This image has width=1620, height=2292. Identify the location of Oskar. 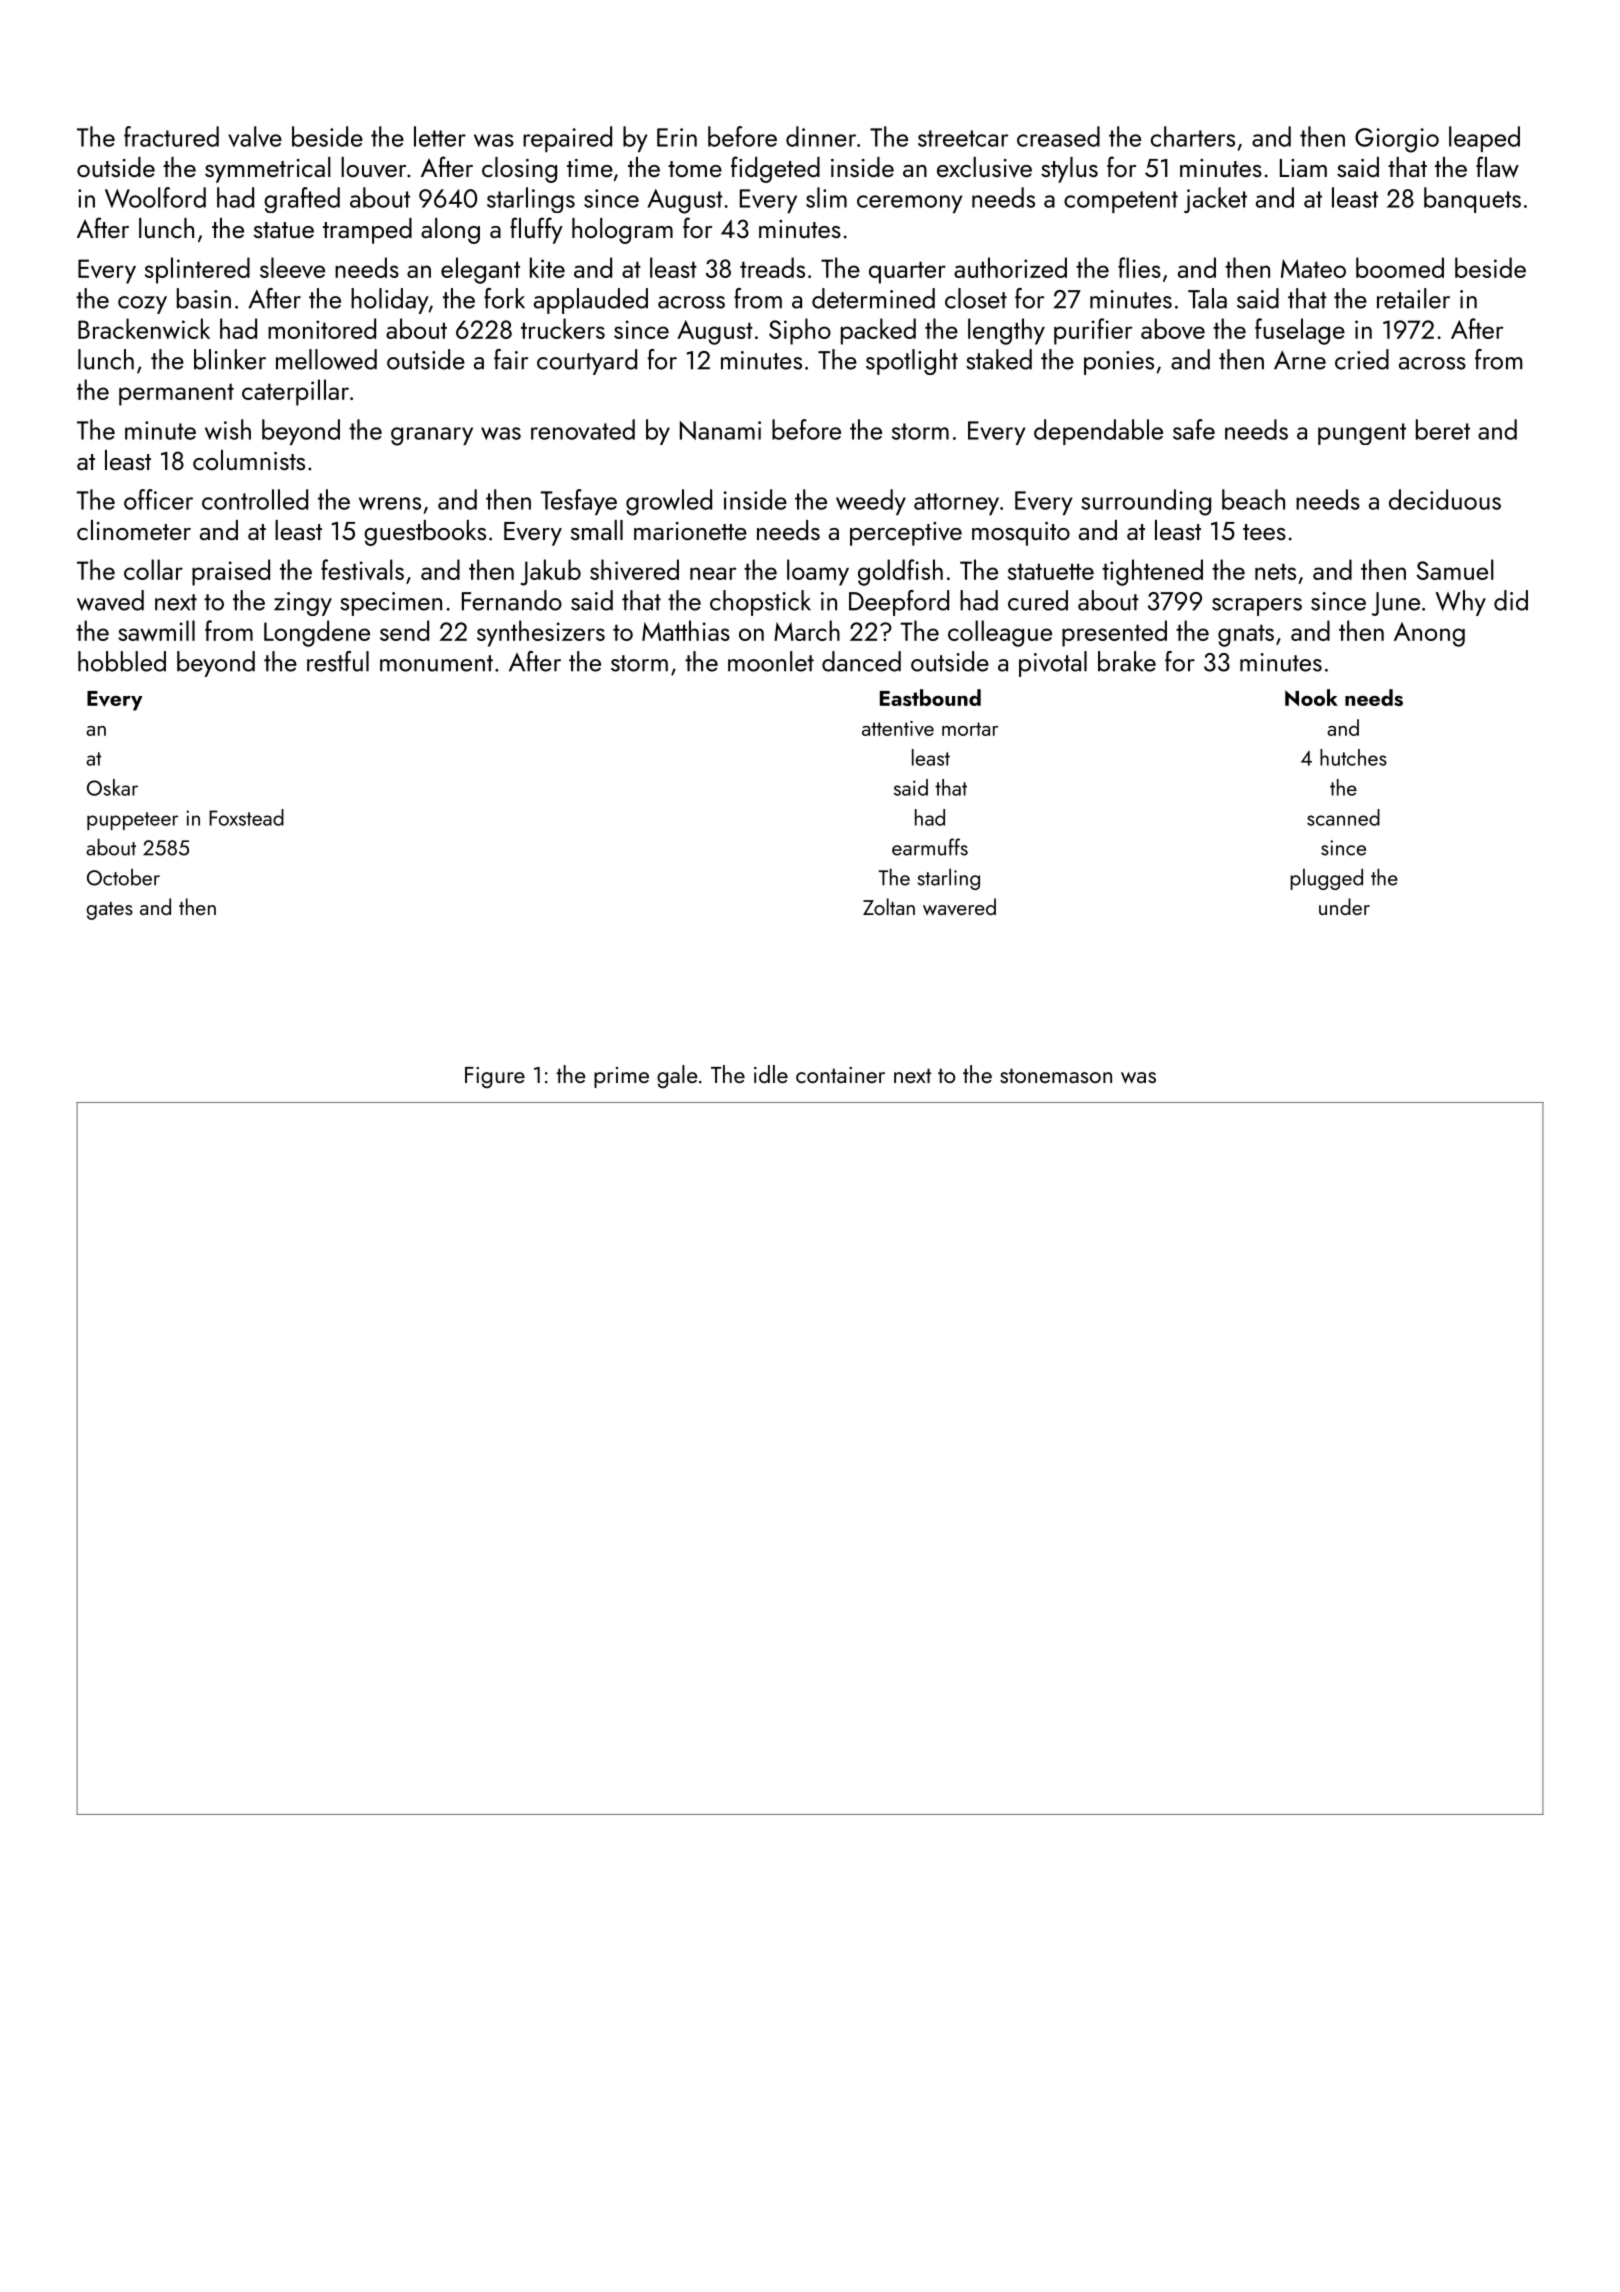
(112, 787).
